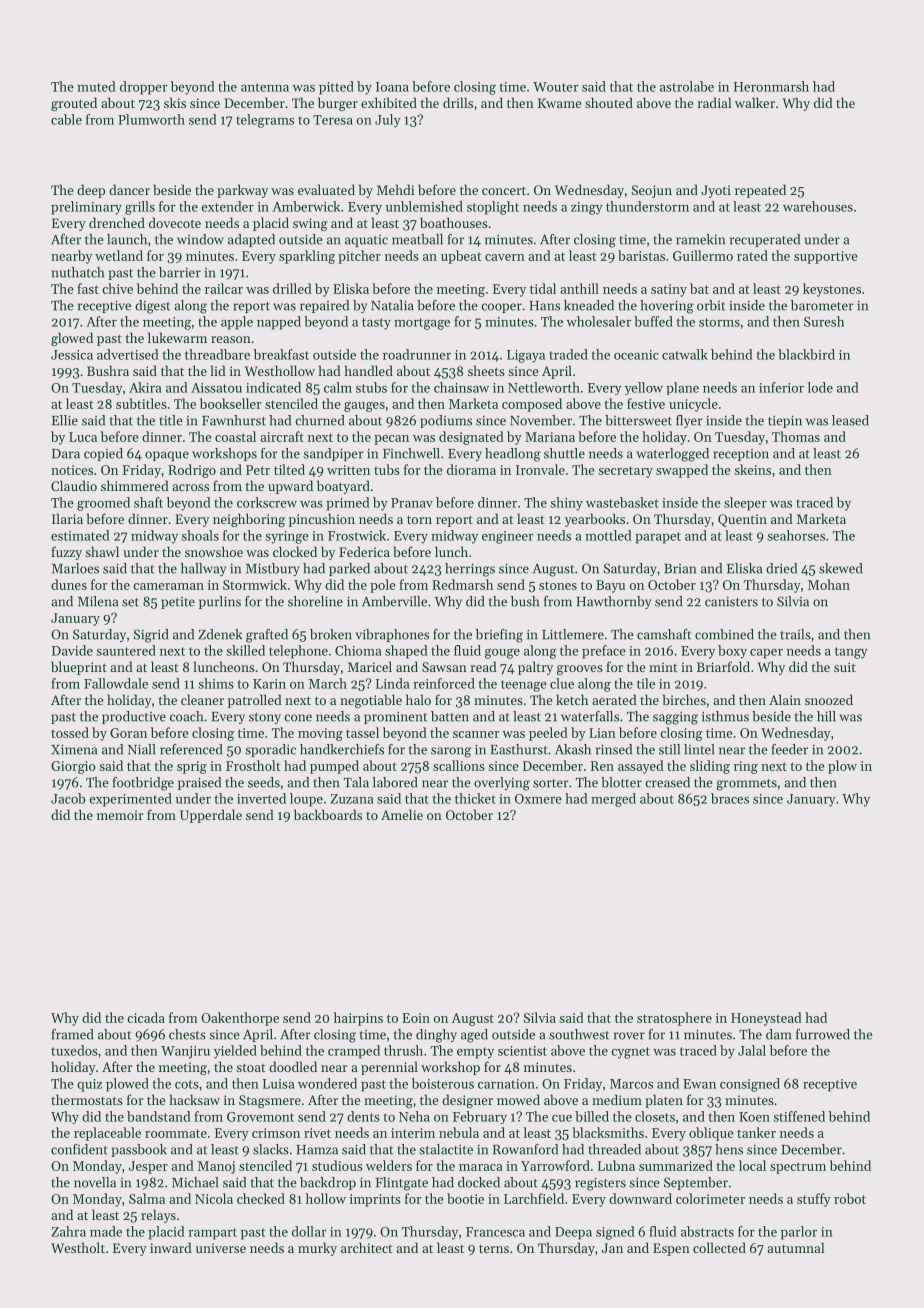 The image size is (924, 1308). I want to click on architect, so click(367, 1247).
